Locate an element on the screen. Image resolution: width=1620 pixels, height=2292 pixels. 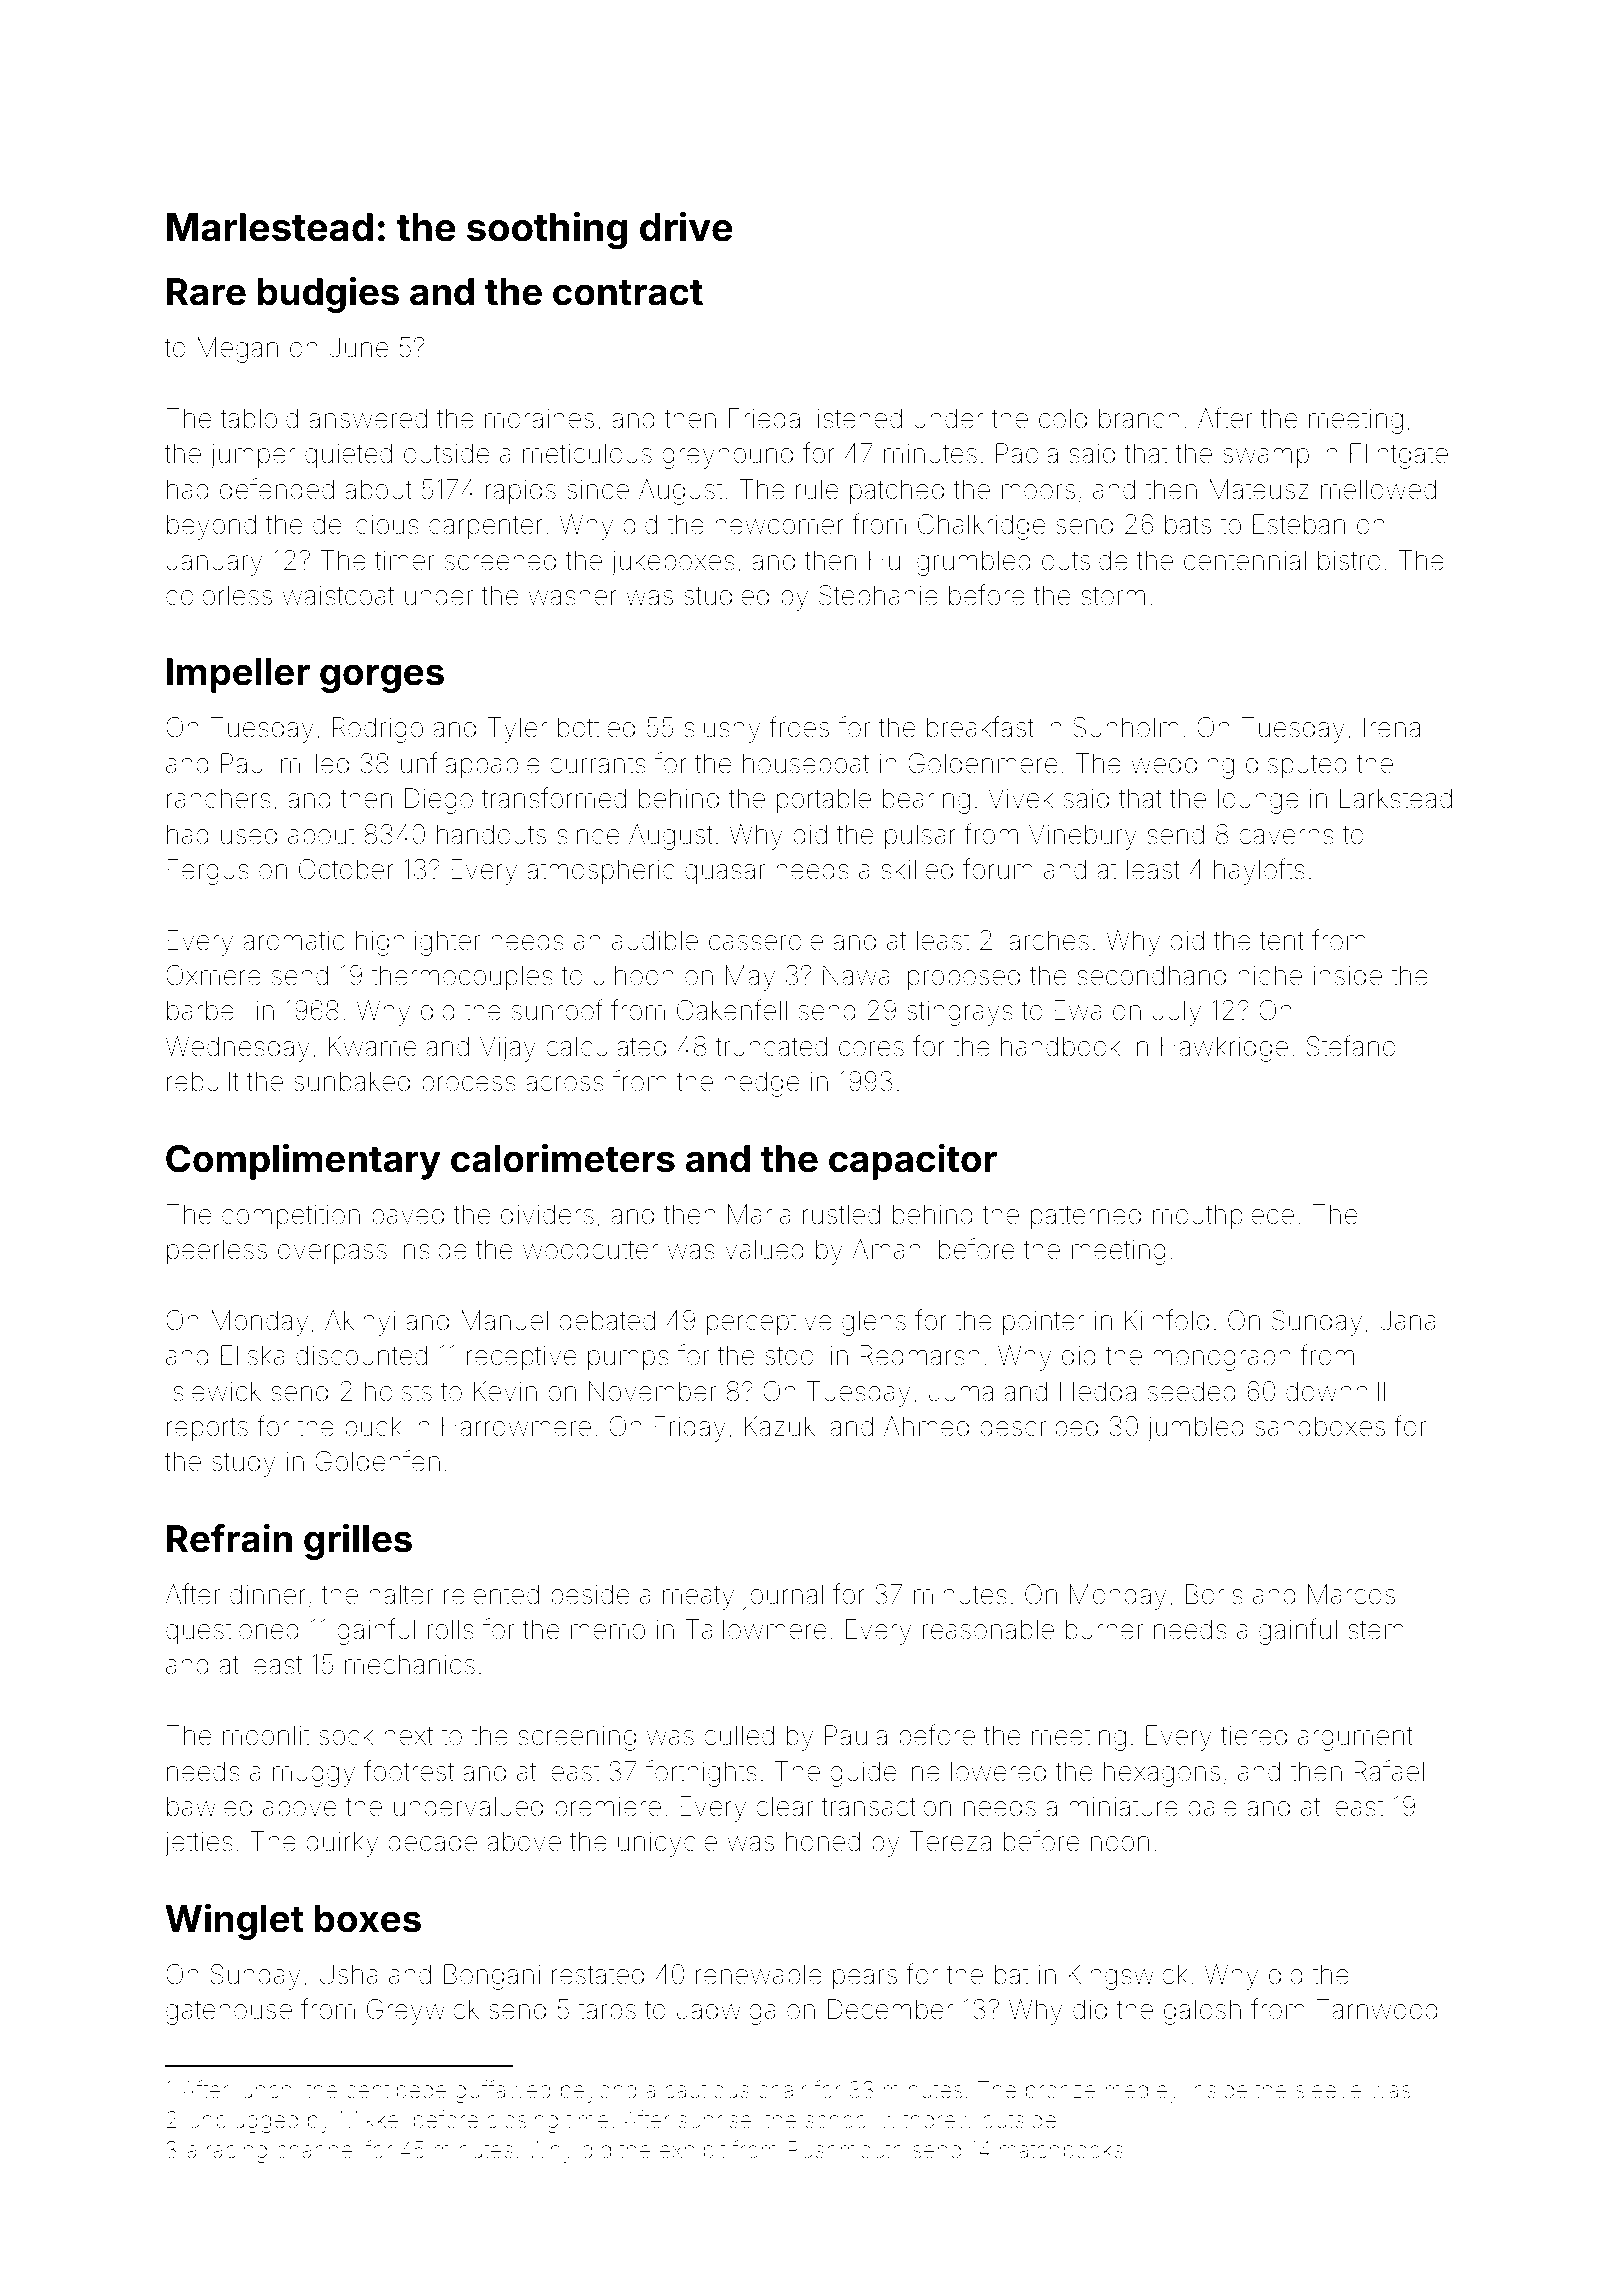
exhibit is located at coordinates (692, 2150).
